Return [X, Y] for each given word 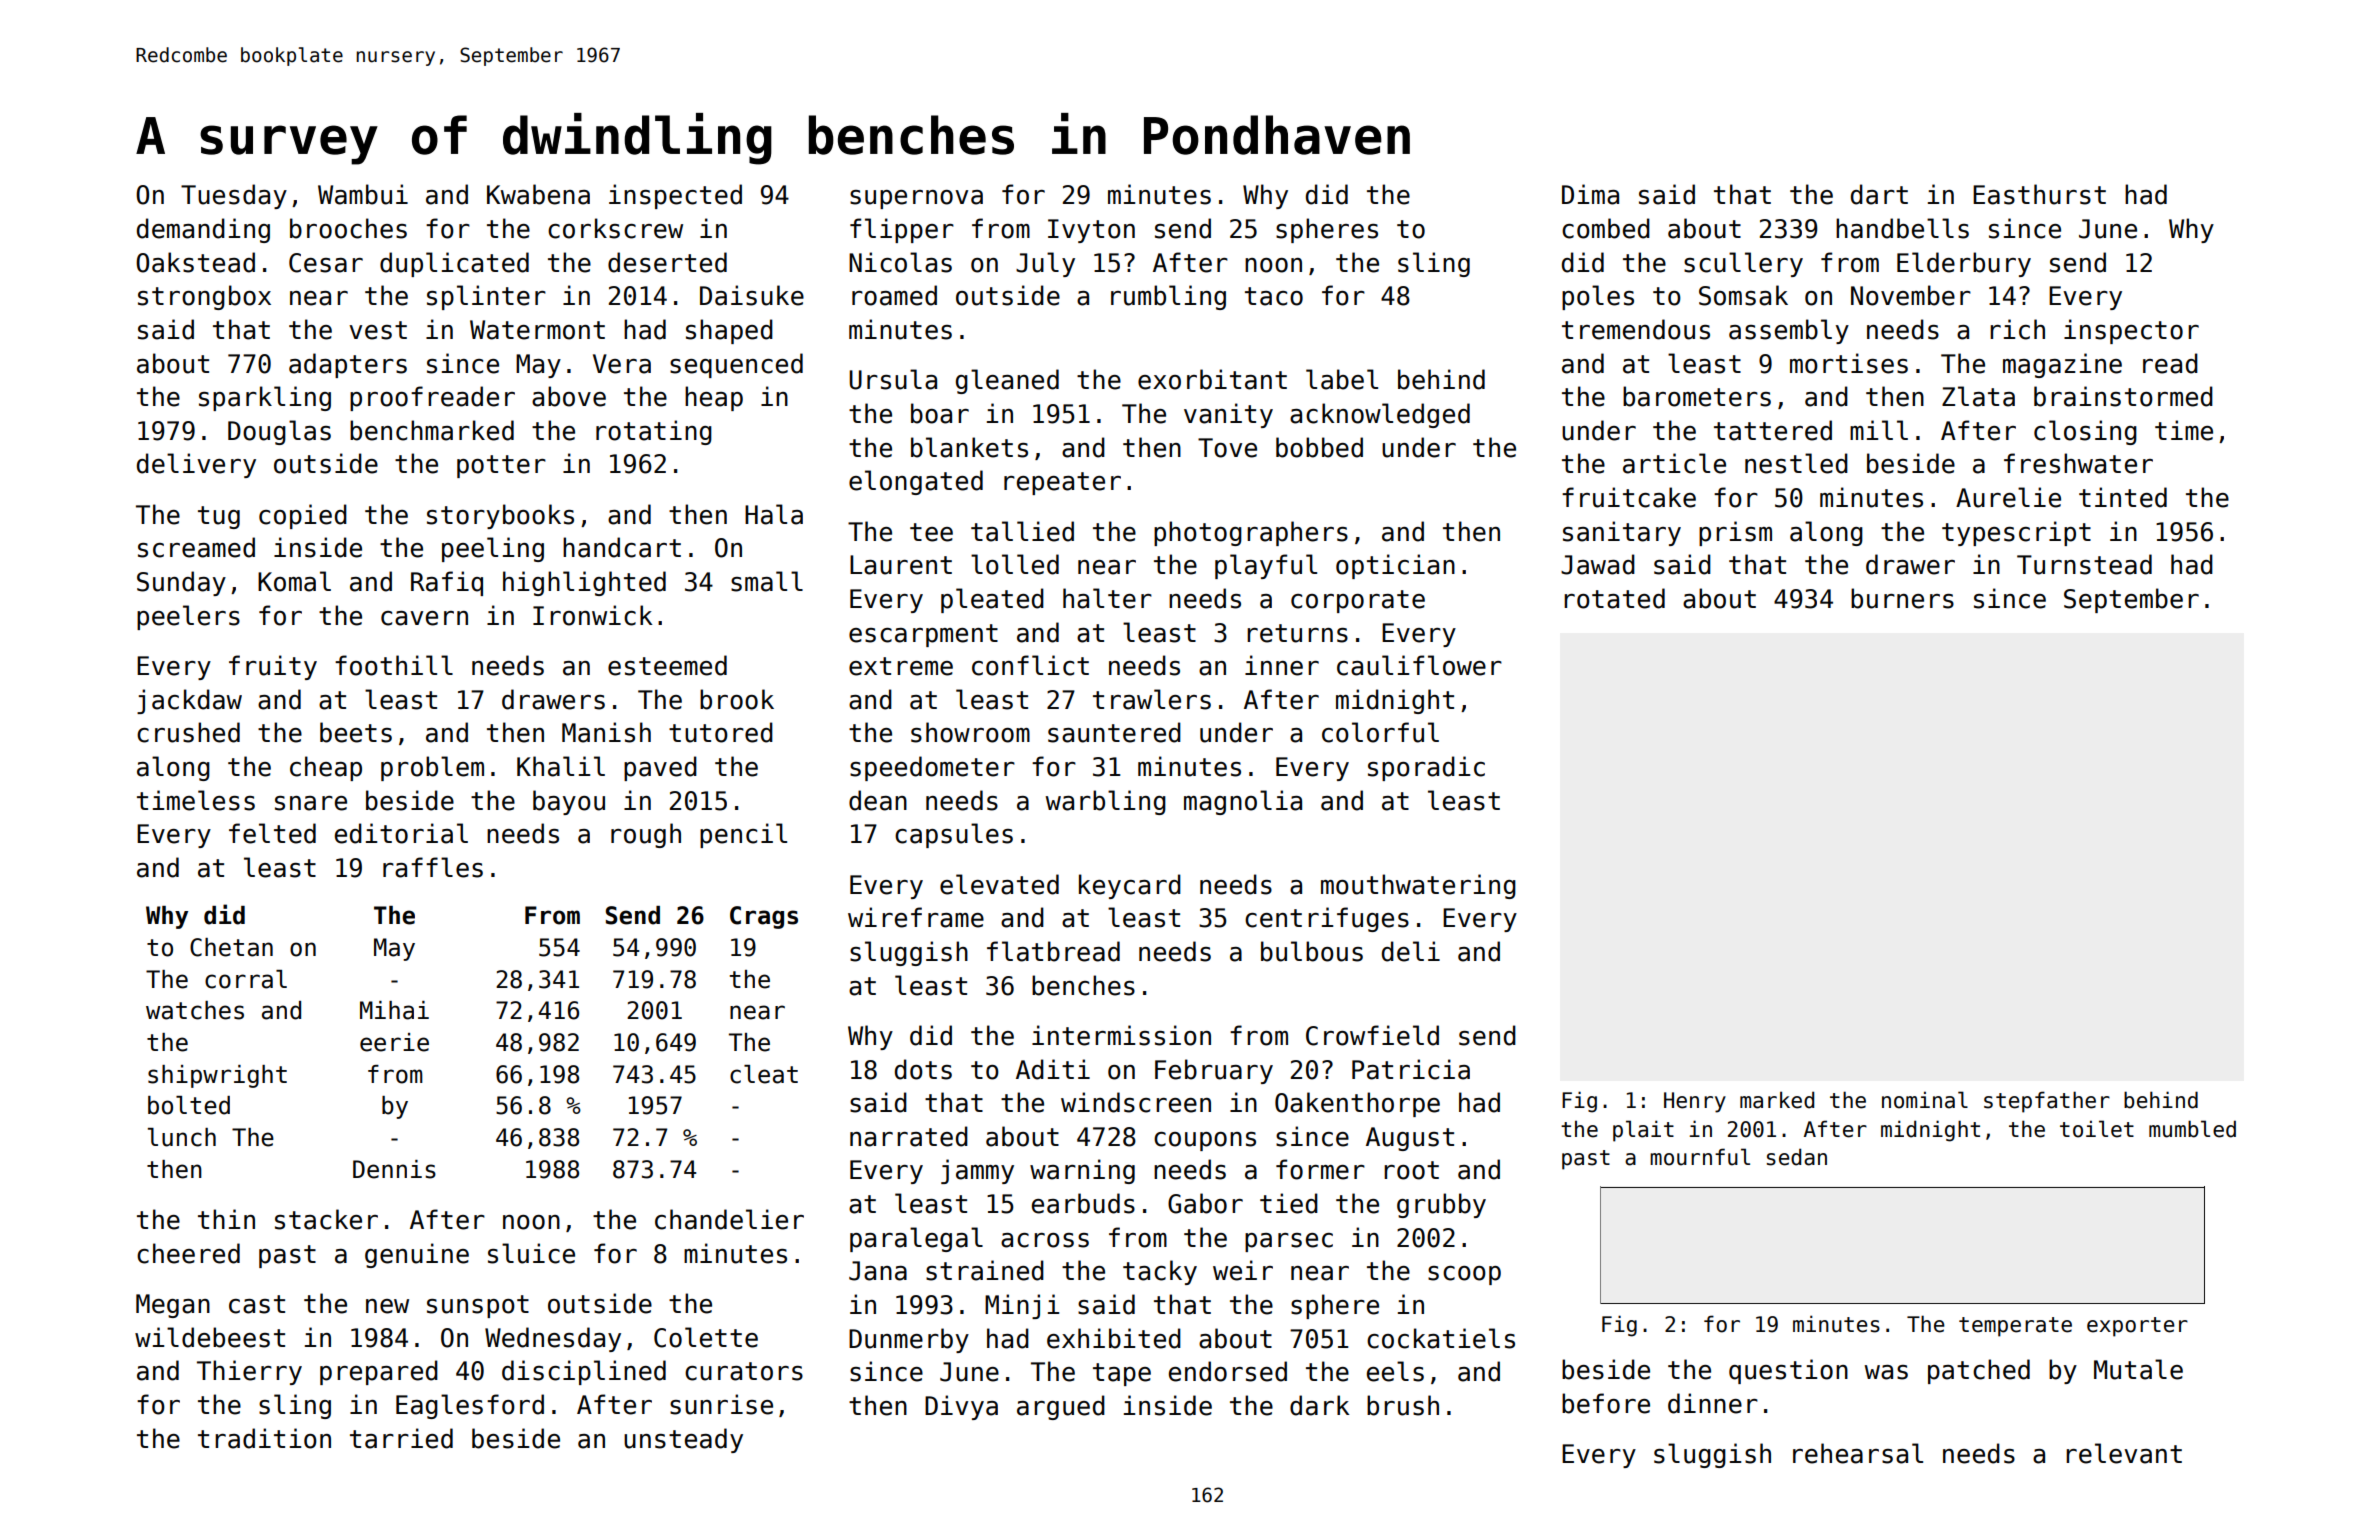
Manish [606, 732]
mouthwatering [1418, 886]
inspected [675, 196]
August [1410, 1139]
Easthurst [2039, 194]
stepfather [2047, 1102]
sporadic [1426, 768]
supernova [916, 199]
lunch [182, 1137]
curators [744, 1371]
